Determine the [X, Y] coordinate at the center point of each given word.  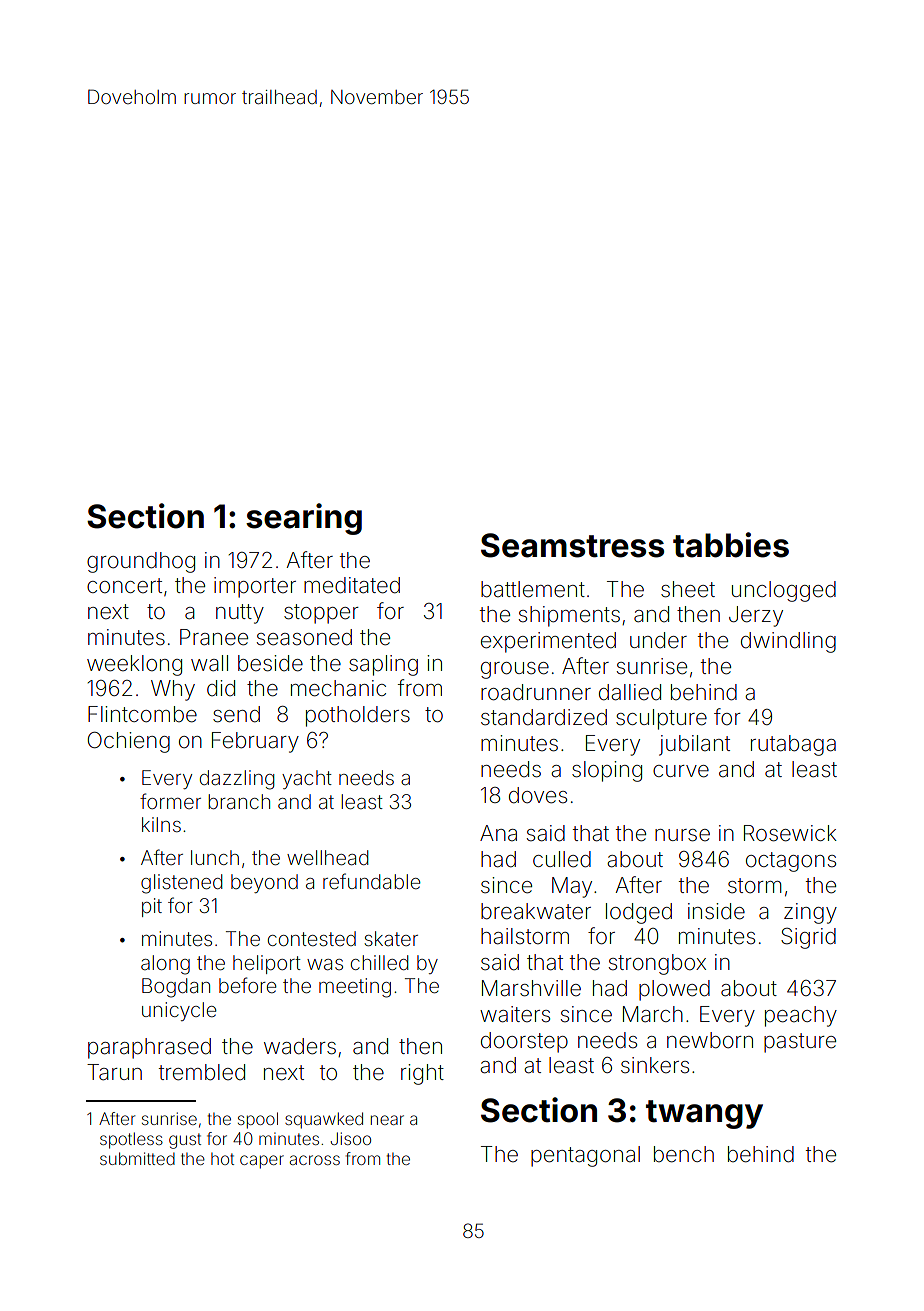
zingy [810, 913]
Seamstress [572, 545]
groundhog [141, 562]
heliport [267, 964]
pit [152, 907]
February [255, 742]
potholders [358, 716]
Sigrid [808, 938]
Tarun [114, 1072]
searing [304, 519]
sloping [607, 771]
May [572, 887]
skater [391, 938]
